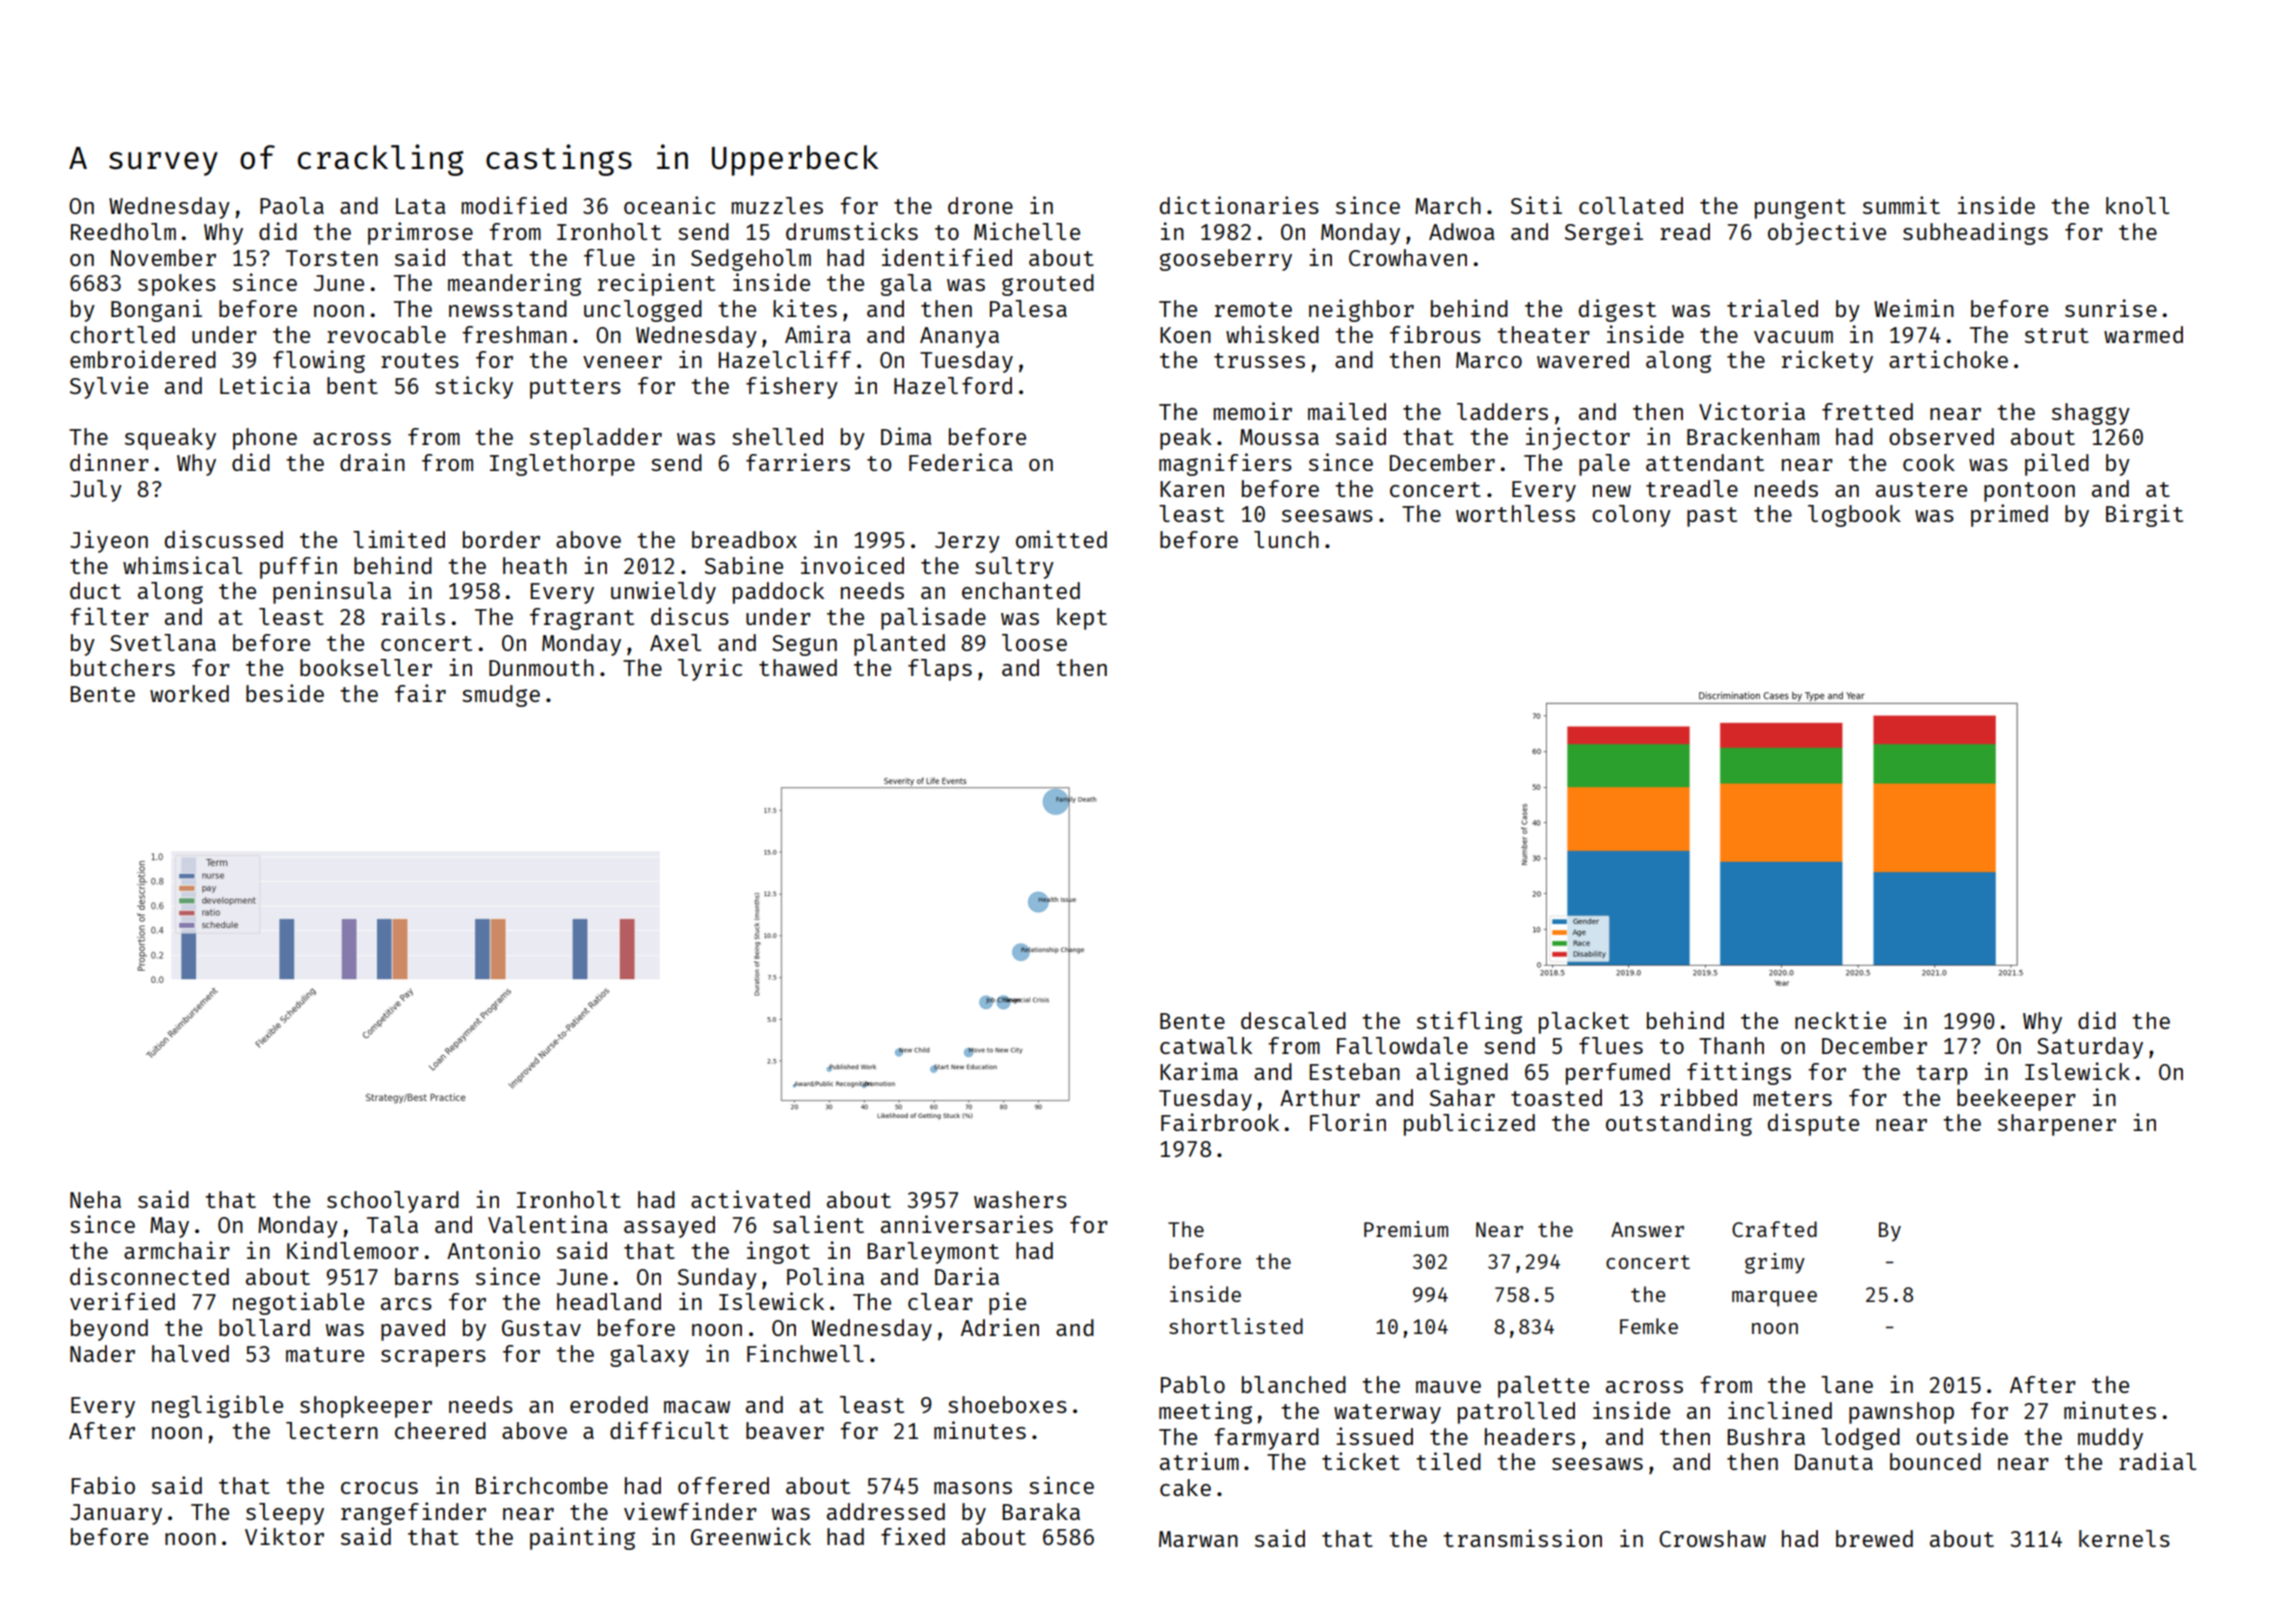 The height and width of the image is (1613, 2281). Describe the element at coordinates (1800, 209) in the image. I see `pungent` at that location.
